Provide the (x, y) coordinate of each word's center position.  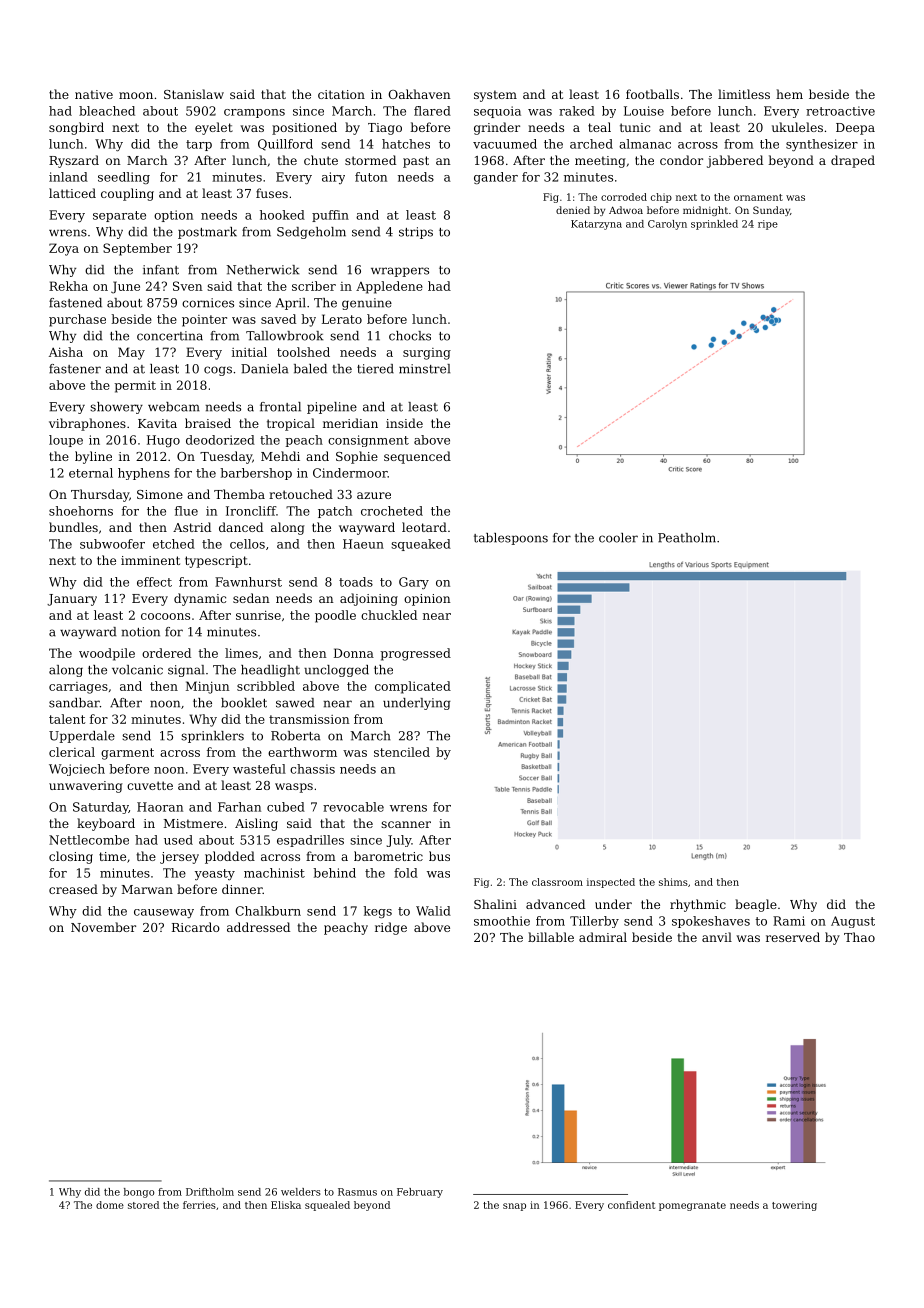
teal (599, 127)
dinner (242, 889)
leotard (424, 527)
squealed (327, 1206)
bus (439, 856)
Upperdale (82, 737)
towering (794, 1206)
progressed (415, 654)
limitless (744, 94)
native (94, 94)
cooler (618, 538)
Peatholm (687, 538)
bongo (139, 1193)
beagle (756, 905)
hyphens (144, 474)
